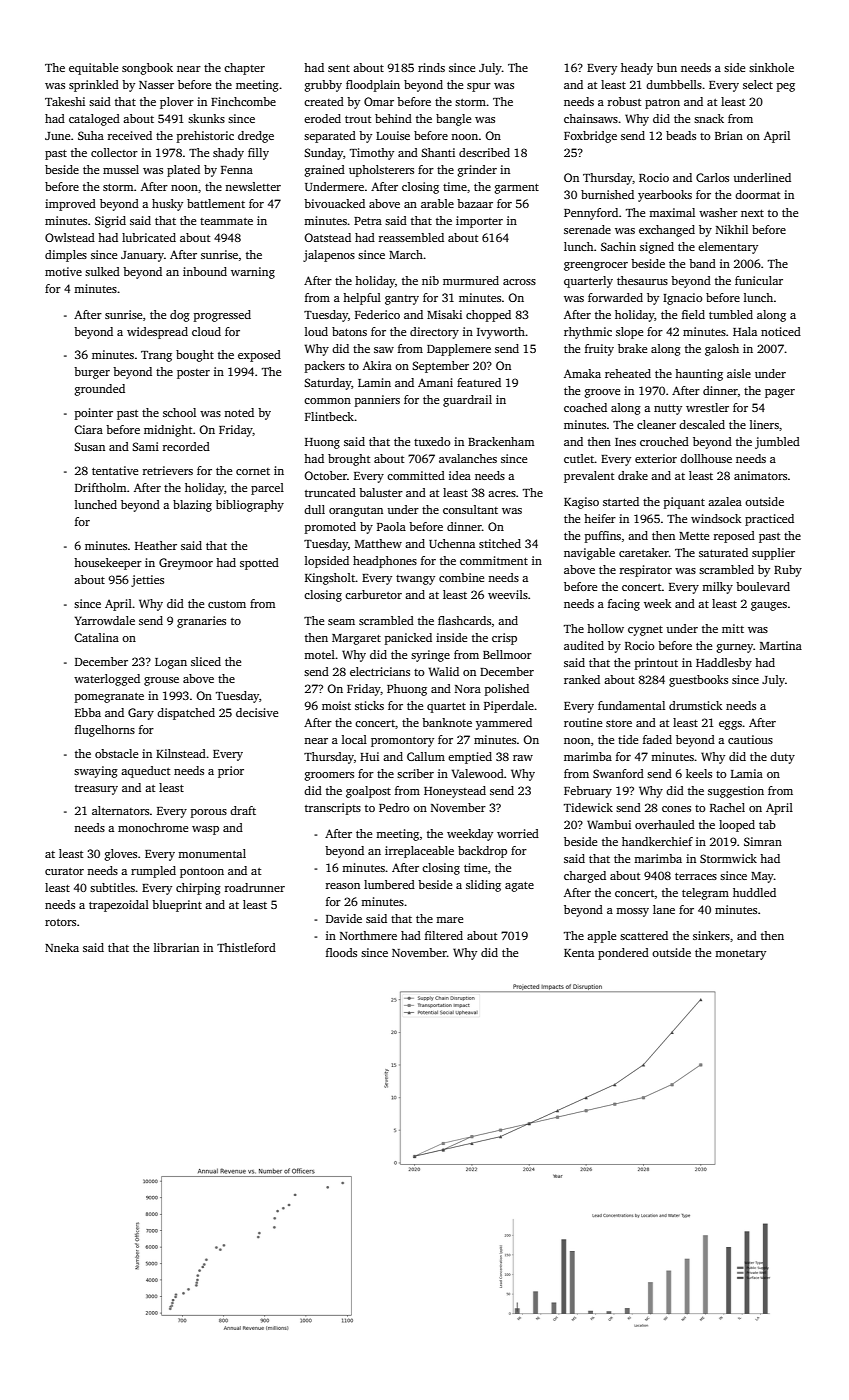  I want to click on Thistleford, so click(246, 947).
